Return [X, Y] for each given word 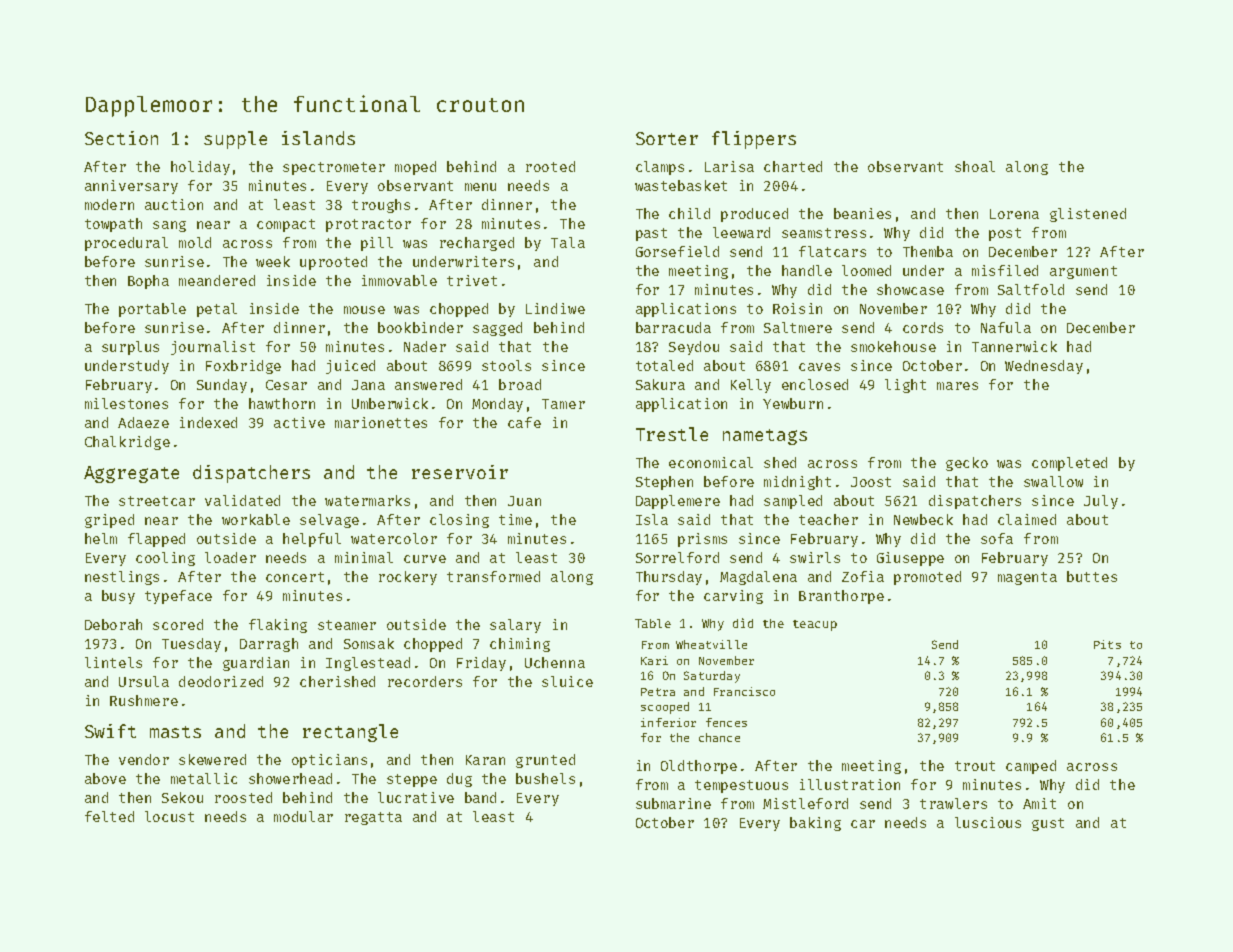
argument [1083, 272]
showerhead [290, 778]
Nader [425, 346]
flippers [754, 140]
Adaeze [143, 422]
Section [121, 138]
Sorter [667, 138]
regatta [373, 818]
